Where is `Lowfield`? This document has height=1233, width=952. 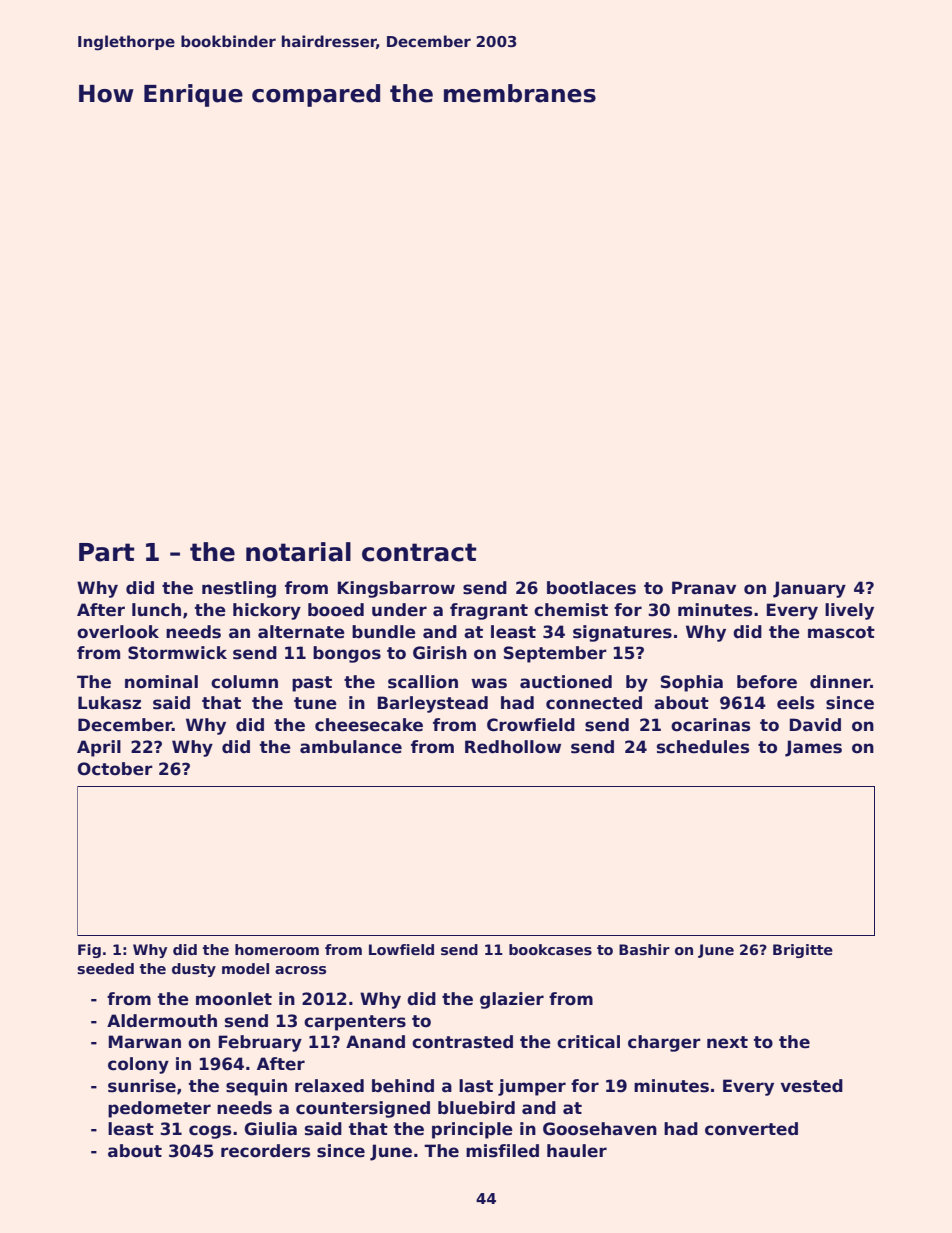
Lowfield is located at coordinates (401, 949).
